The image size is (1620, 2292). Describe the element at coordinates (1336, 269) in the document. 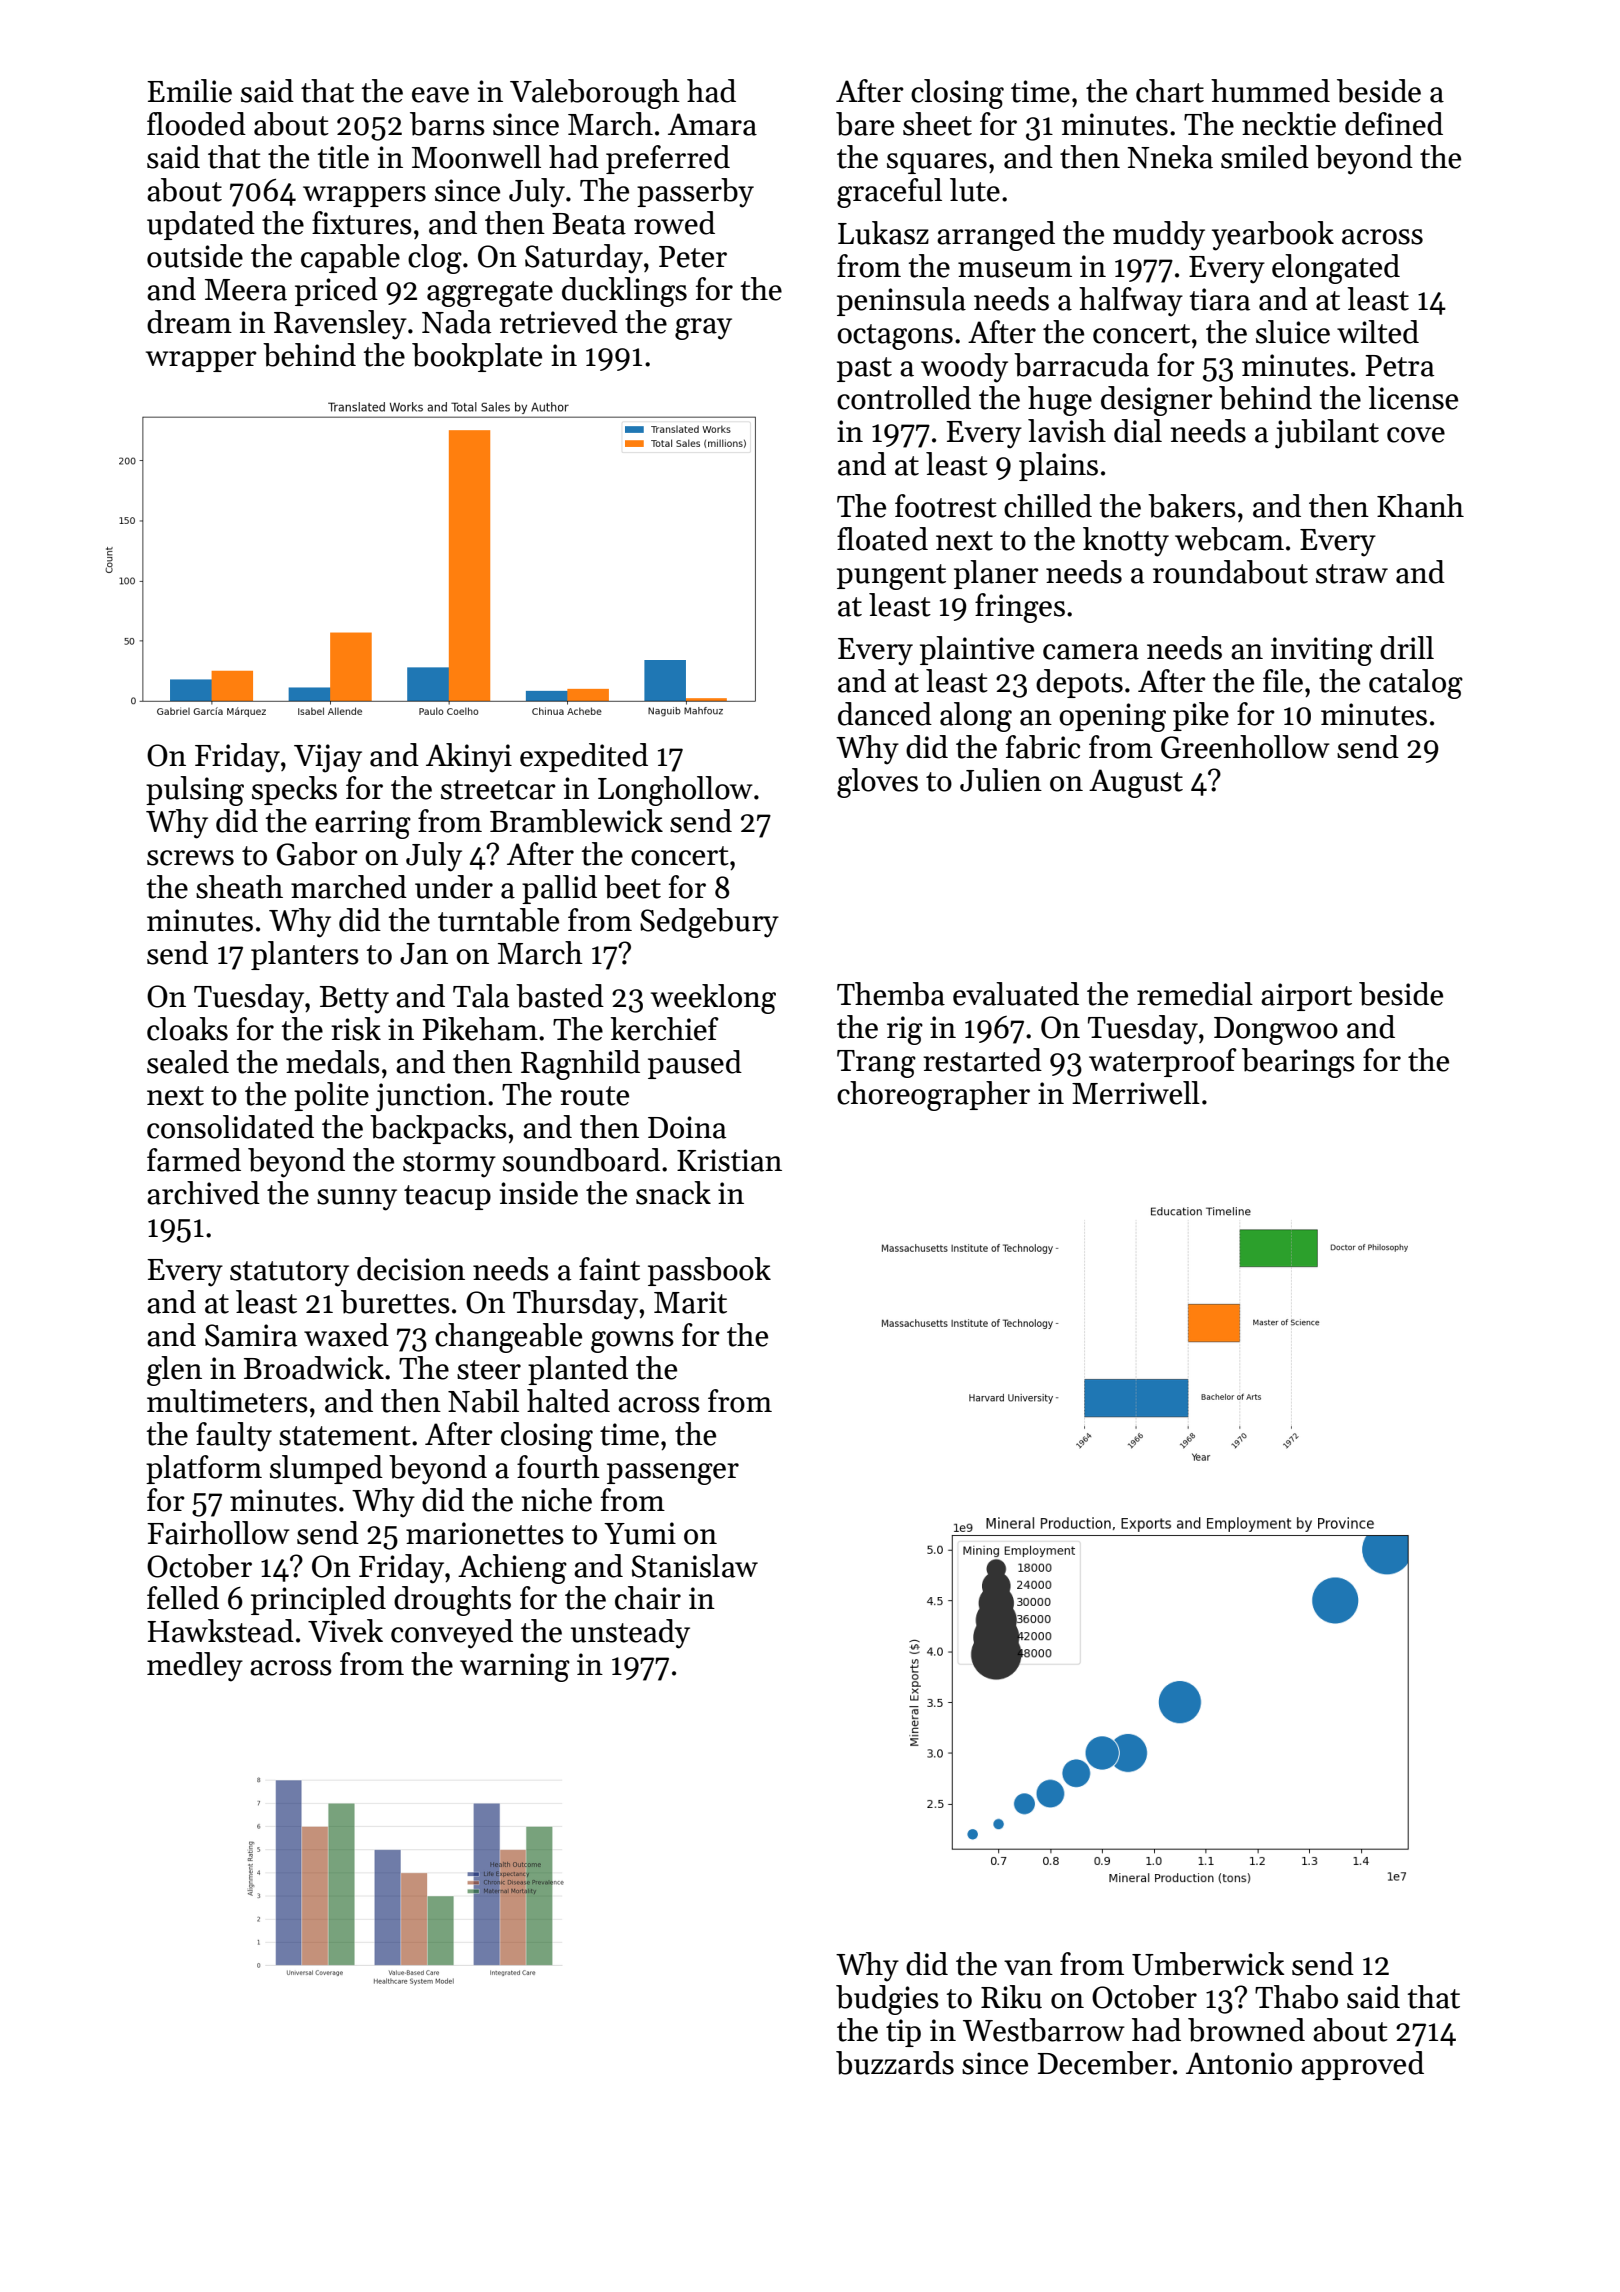

I see `elongated` at that location.
